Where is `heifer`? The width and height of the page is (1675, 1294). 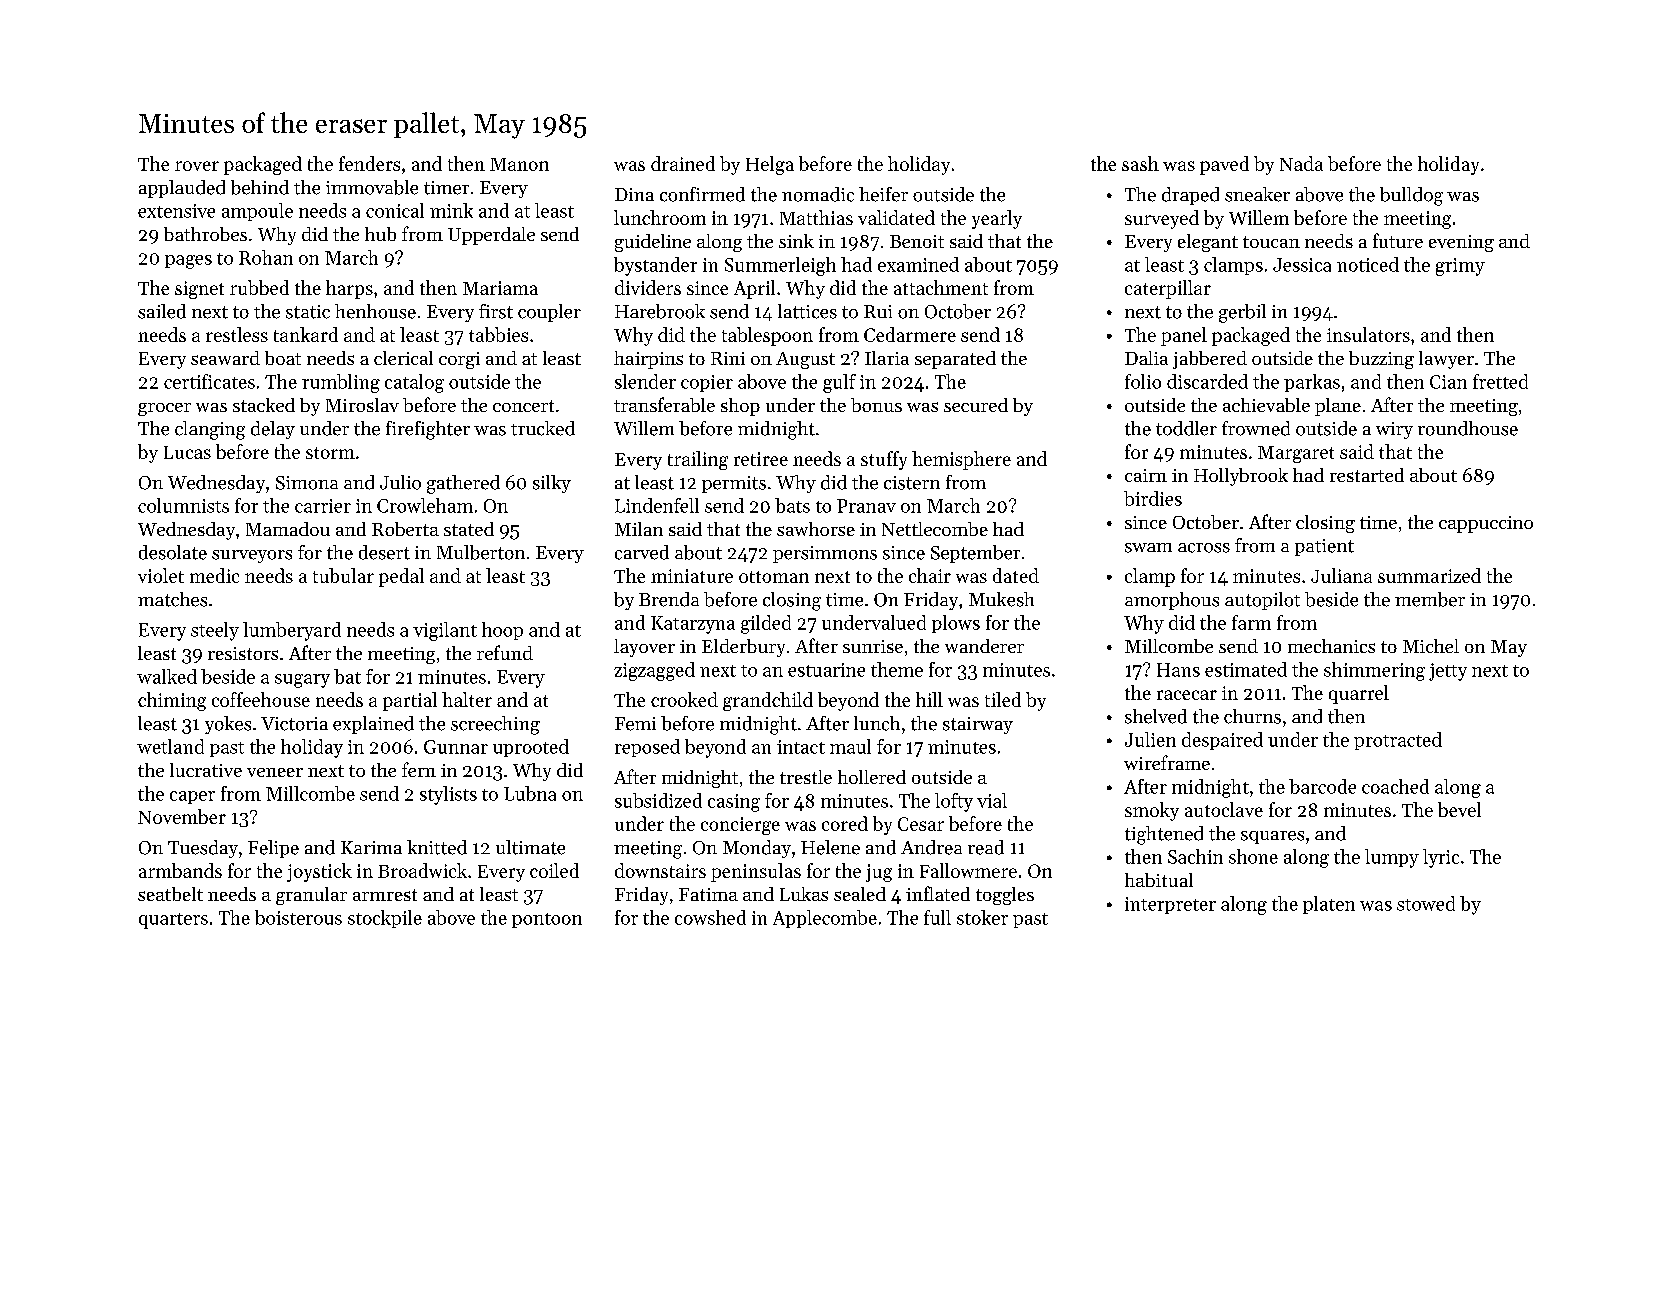 heifer is located at coordinates (883, 194).
